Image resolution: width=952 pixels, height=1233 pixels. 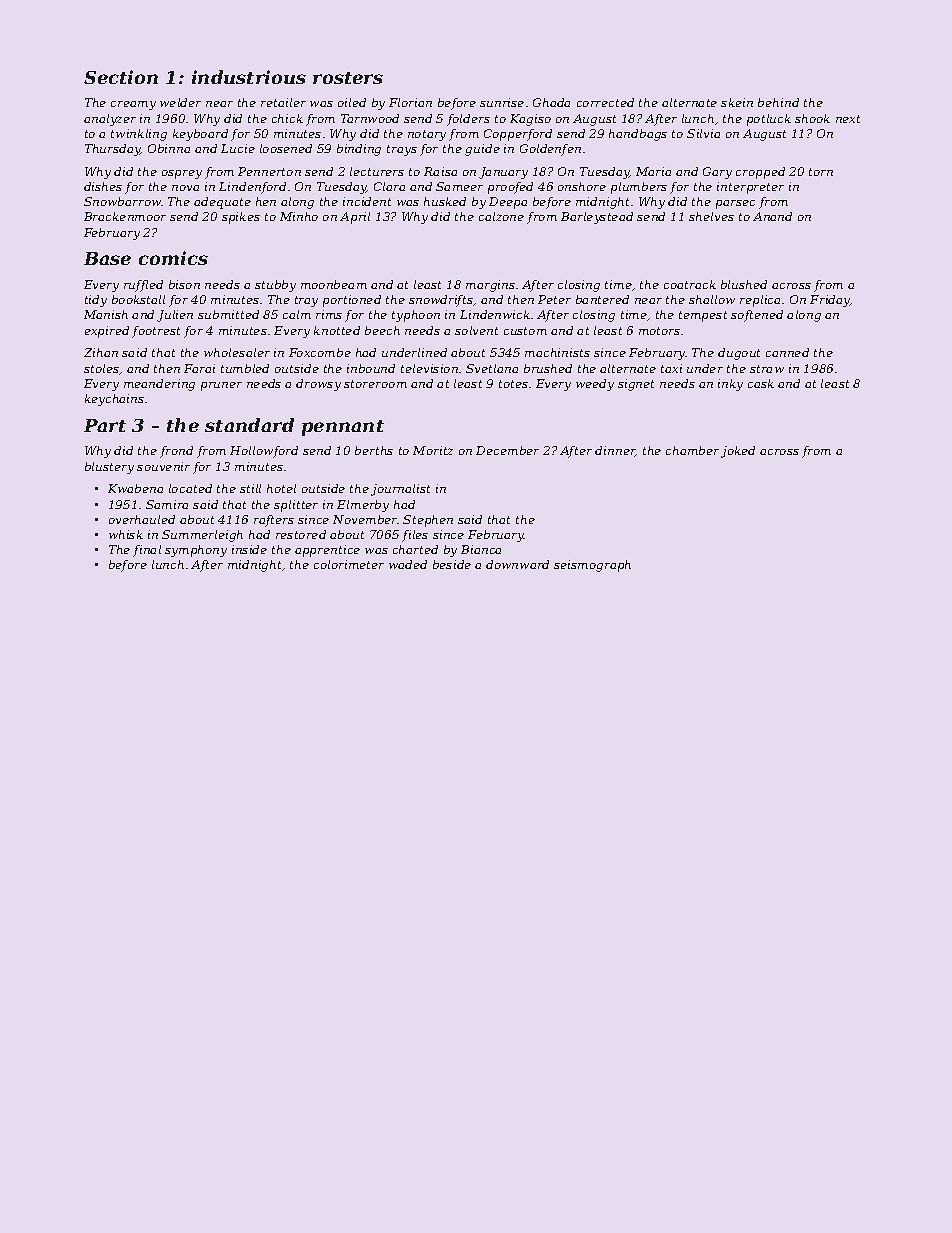 I want to click on Moritz, so click(x=433, y=450).
